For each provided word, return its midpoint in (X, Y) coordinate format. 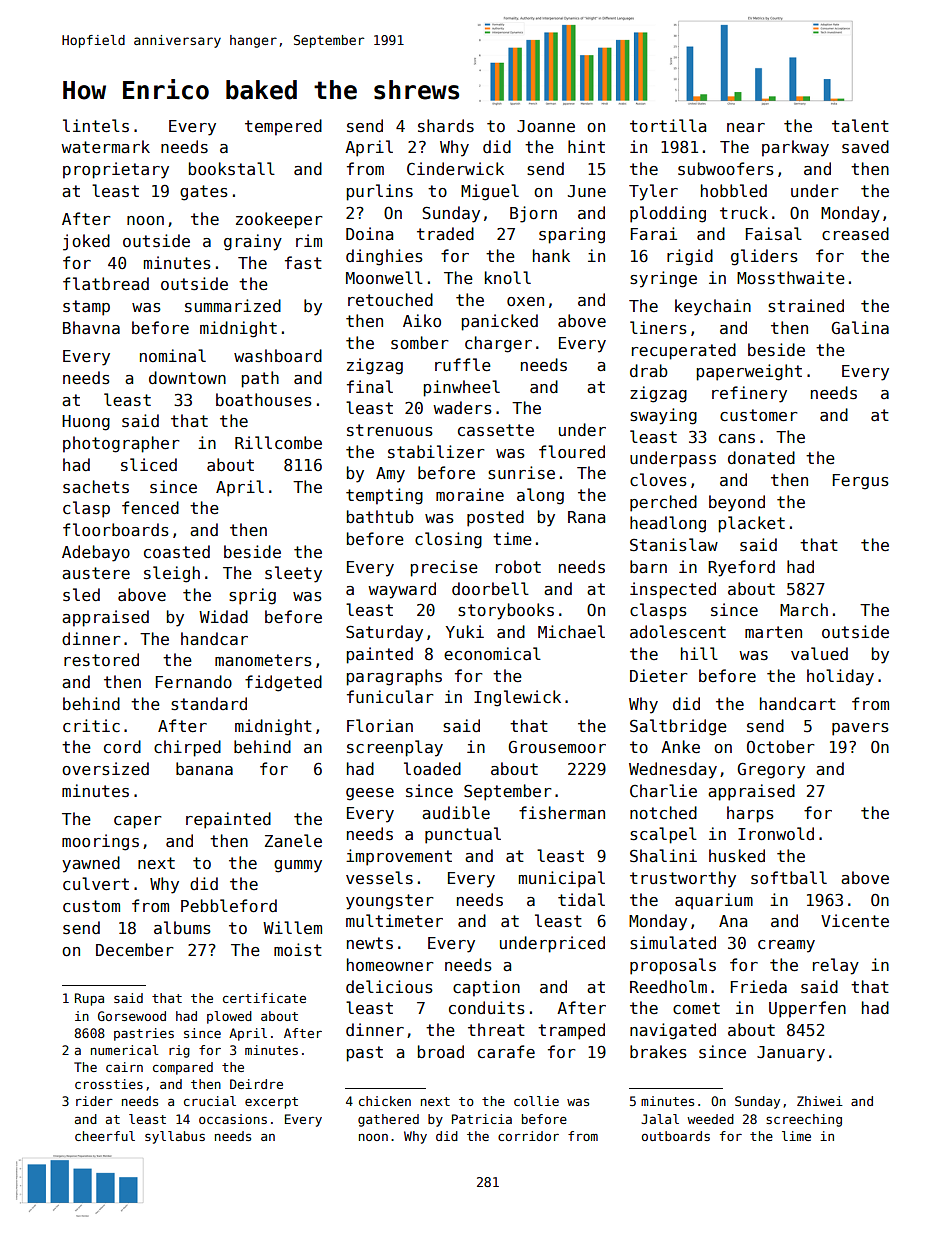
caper (137, 822)
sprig (252, 596)
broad (441, 1051)
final (370, 386)
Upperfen (807, 1009)
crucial (210, 1101)
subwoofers (726, 169)
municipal (562, 879)
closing (448, 540)
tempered (283, 127)
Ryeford (741, 568)
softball (789, 878)
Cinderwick (455, 168)
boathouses (264, 400)
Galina (860, 327)
